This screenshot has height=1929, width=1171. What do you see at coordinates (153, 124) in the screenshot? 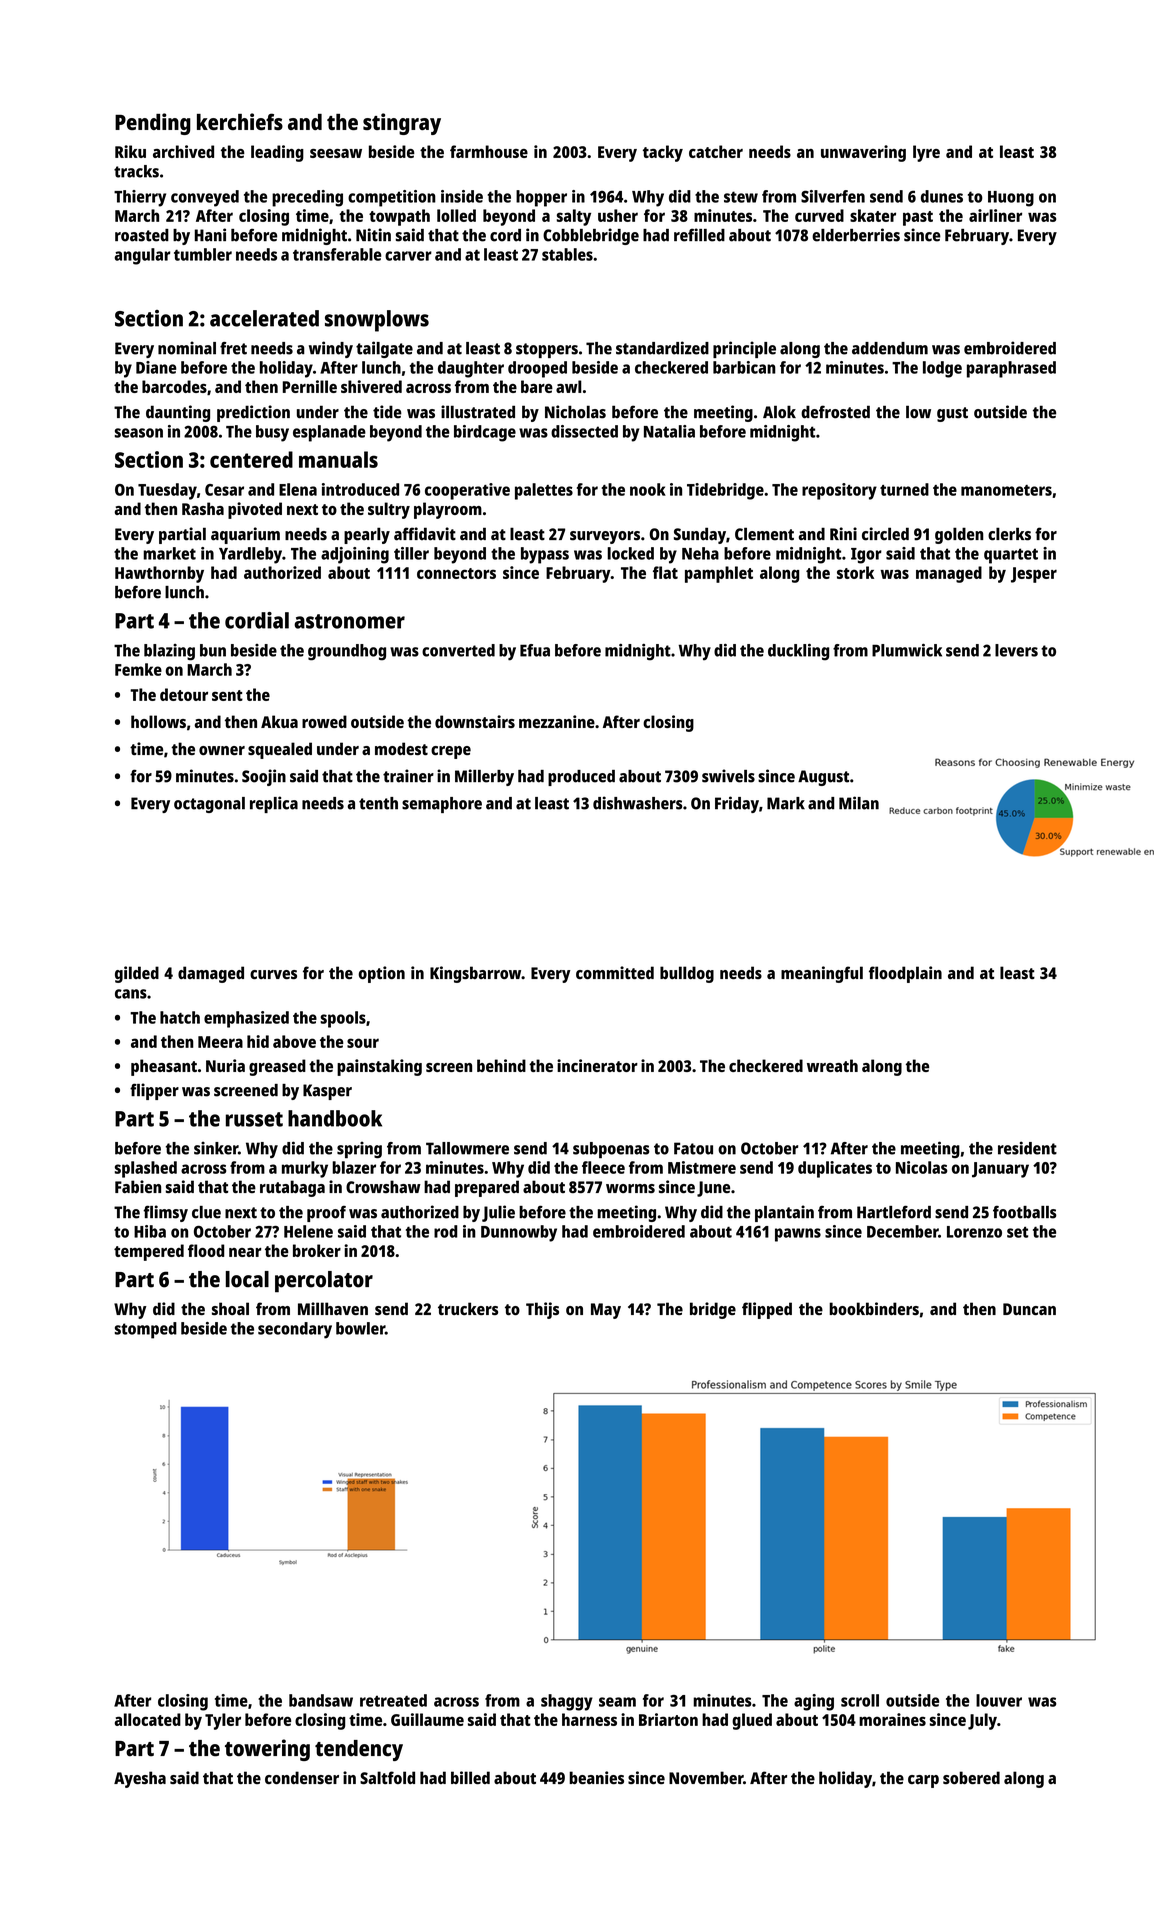
I see `Pending` at bounding box center [153, 124].
